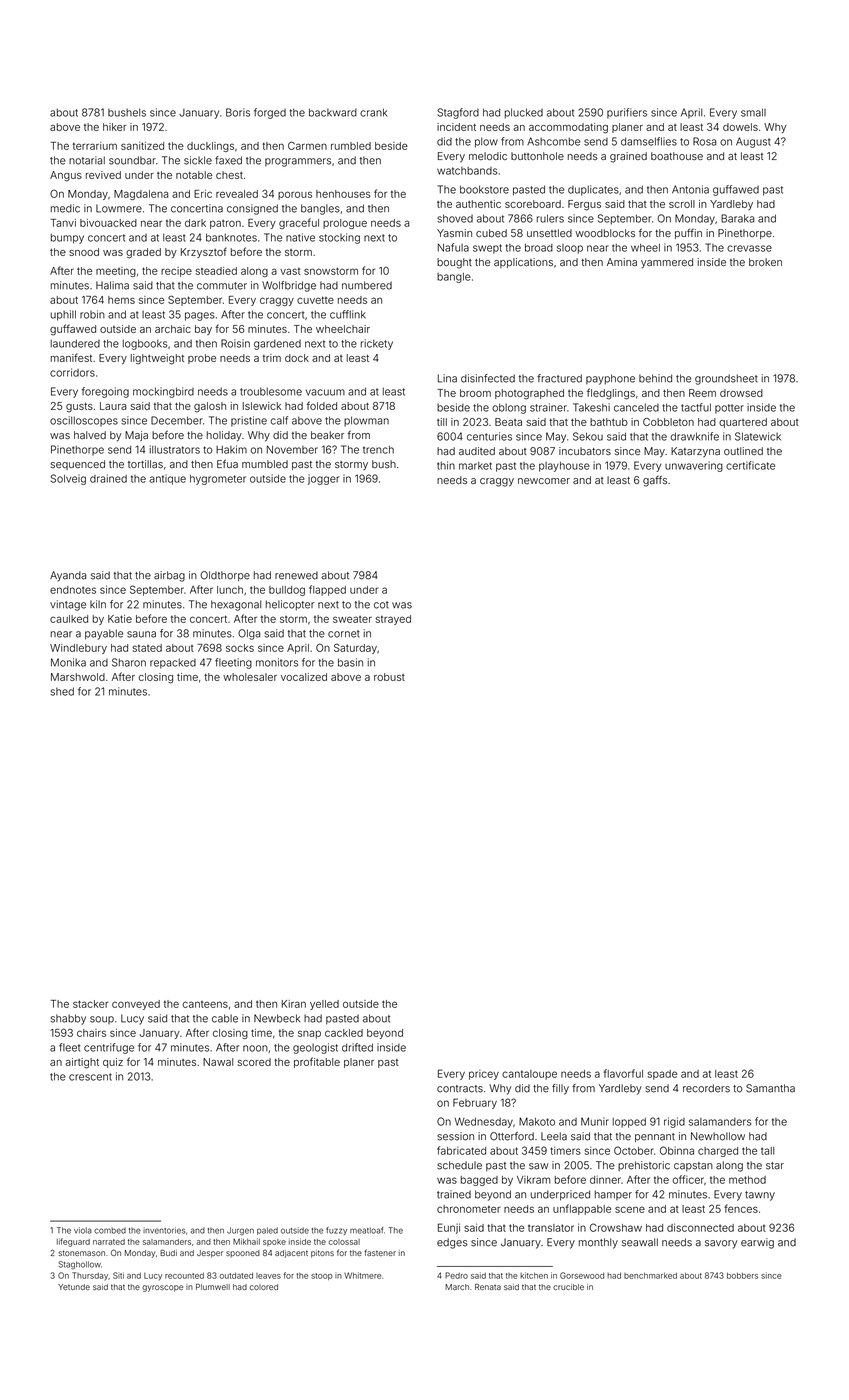 The image size is (849, 1400). I want to click on notable, so click(194, 175).
